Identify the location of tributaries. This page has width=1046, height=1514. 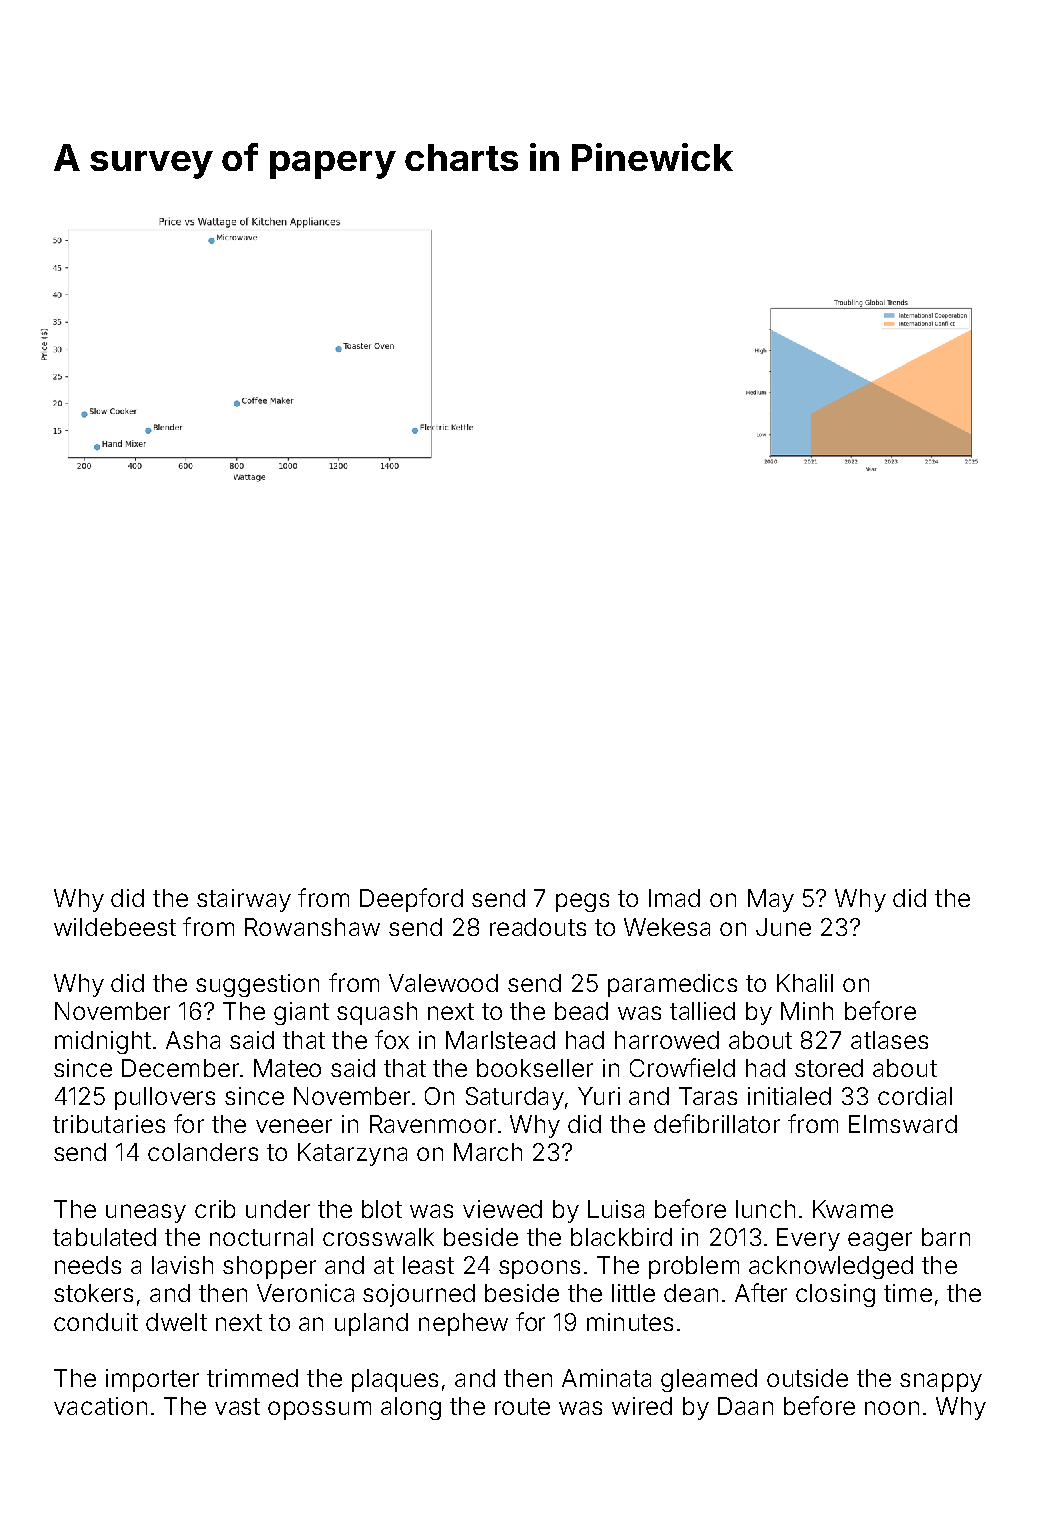
(109, 1124).
